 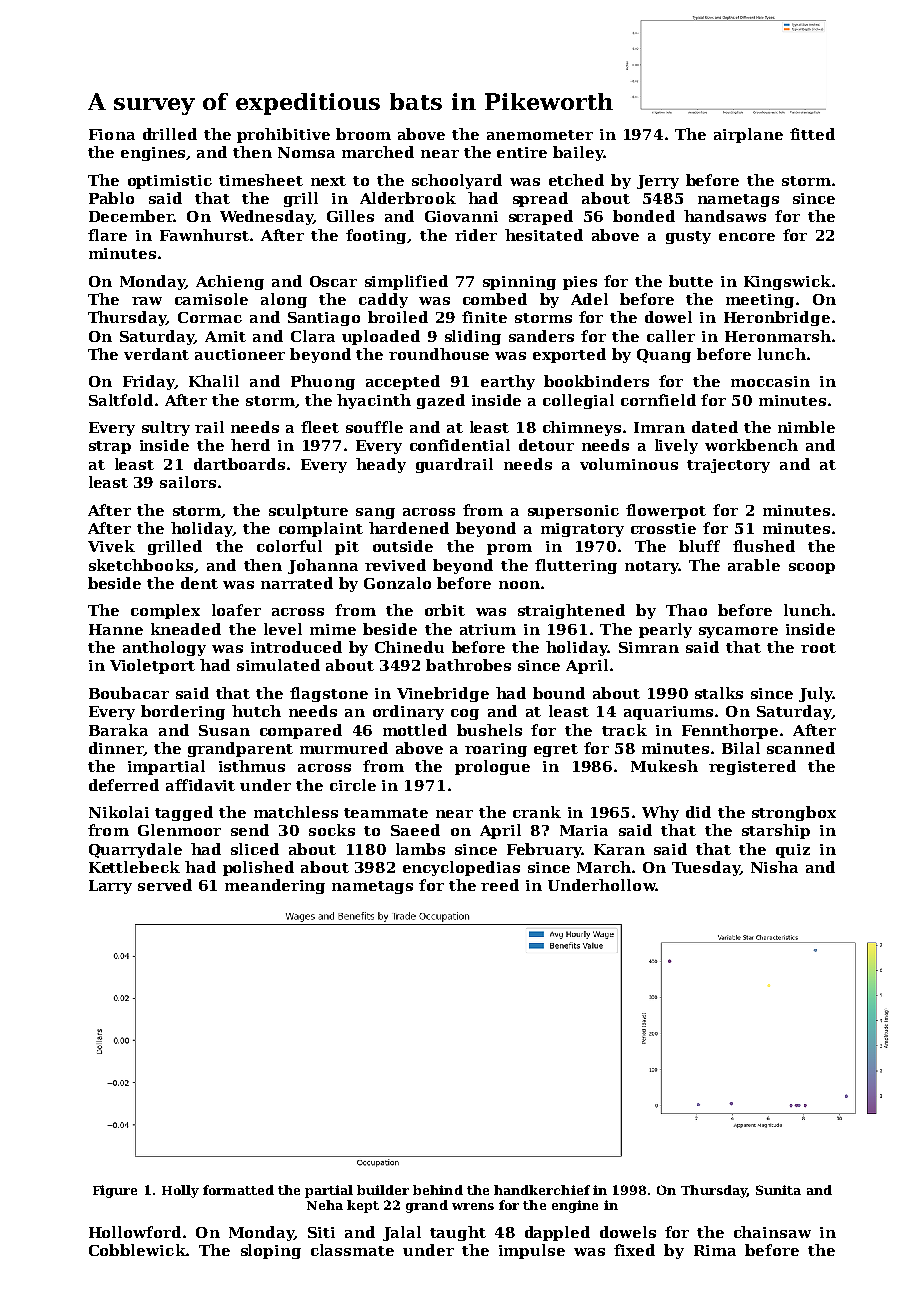 What do you see at coordinates (180, 1191) in the screenshot?
I see `Holly` at bounding box center [180, 1191].
